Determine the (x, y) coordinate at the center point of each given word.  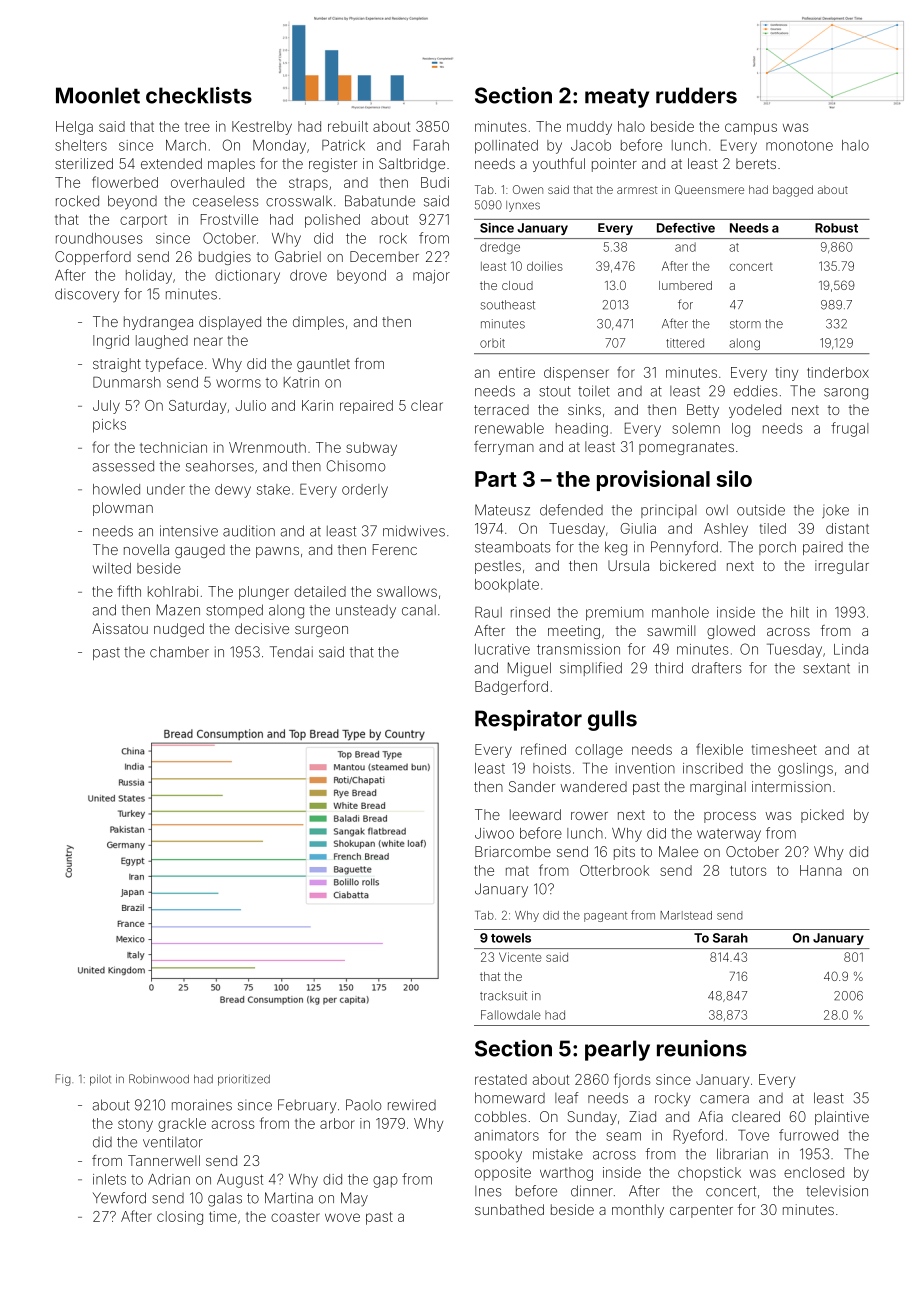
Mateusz (502, 510)
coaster (295, 1217)
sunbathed (509, 1209)
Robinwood (159, 1079)
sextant (826, 668)
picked (822, 816)
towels (511, 938)
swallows (407, 591)
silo (734, 478)
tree (197, 127)
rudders (696, 95)
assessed (123, 466)
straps (308, 184)
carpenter (701, 1211)
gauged (200, 551)
